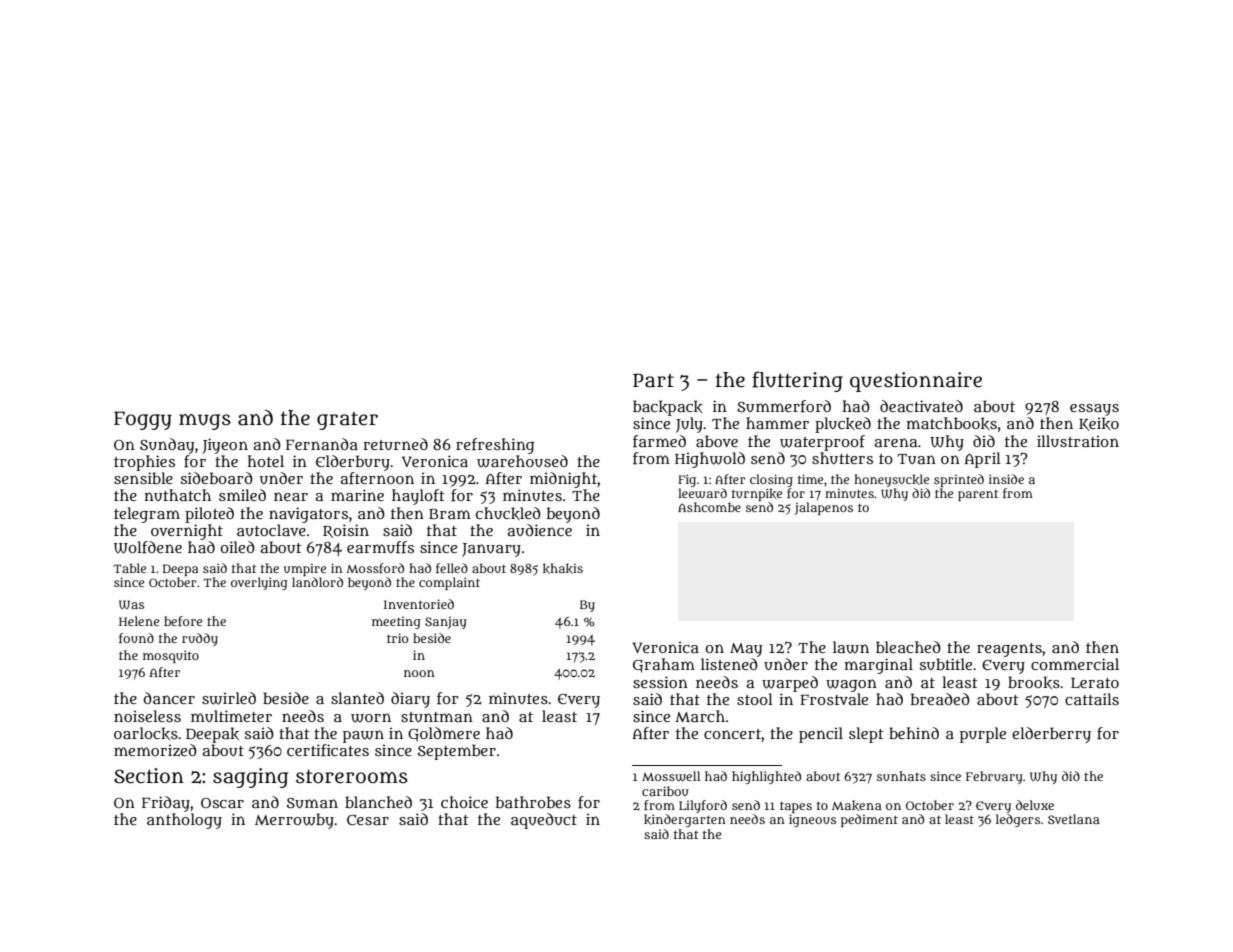 The width and height of the screenshot is (1233, 952). I want to click on backpack, so click(668, 408).
